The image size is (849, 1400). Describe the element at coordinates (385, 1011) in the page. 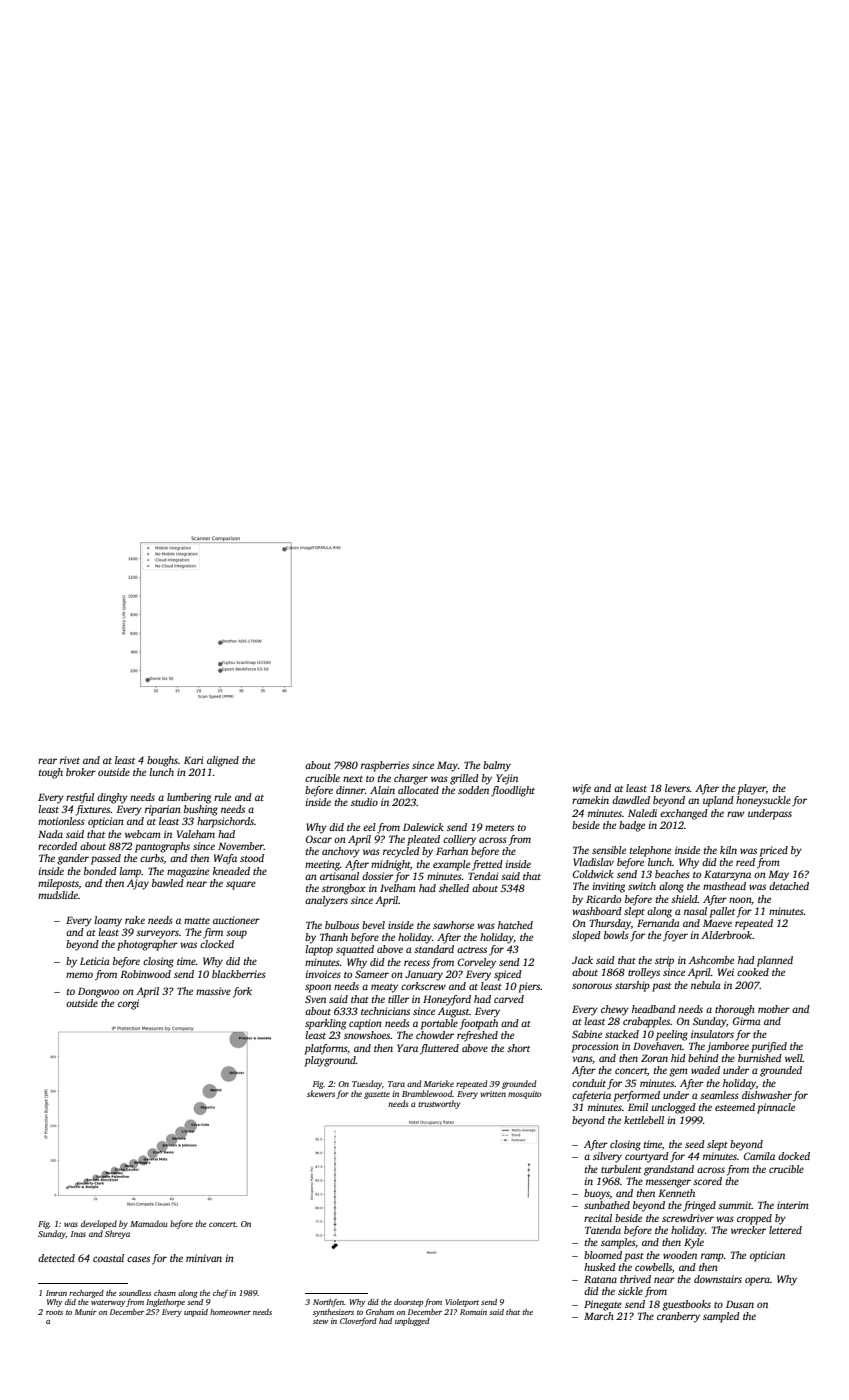

I see `technicians` at that location.
